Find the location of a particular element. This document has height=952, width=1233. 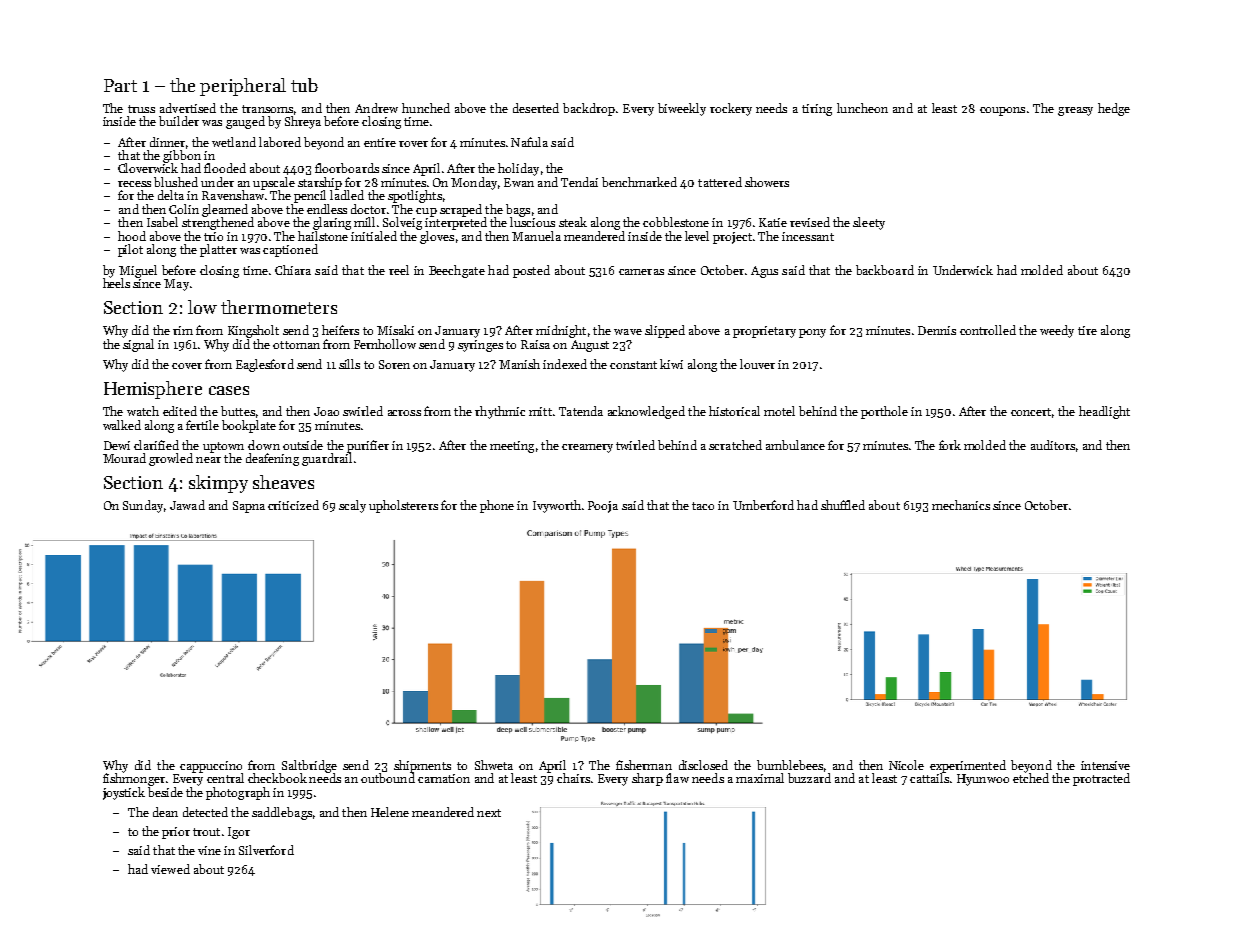

Hyunwoo is located at coordinates (983, 780).
